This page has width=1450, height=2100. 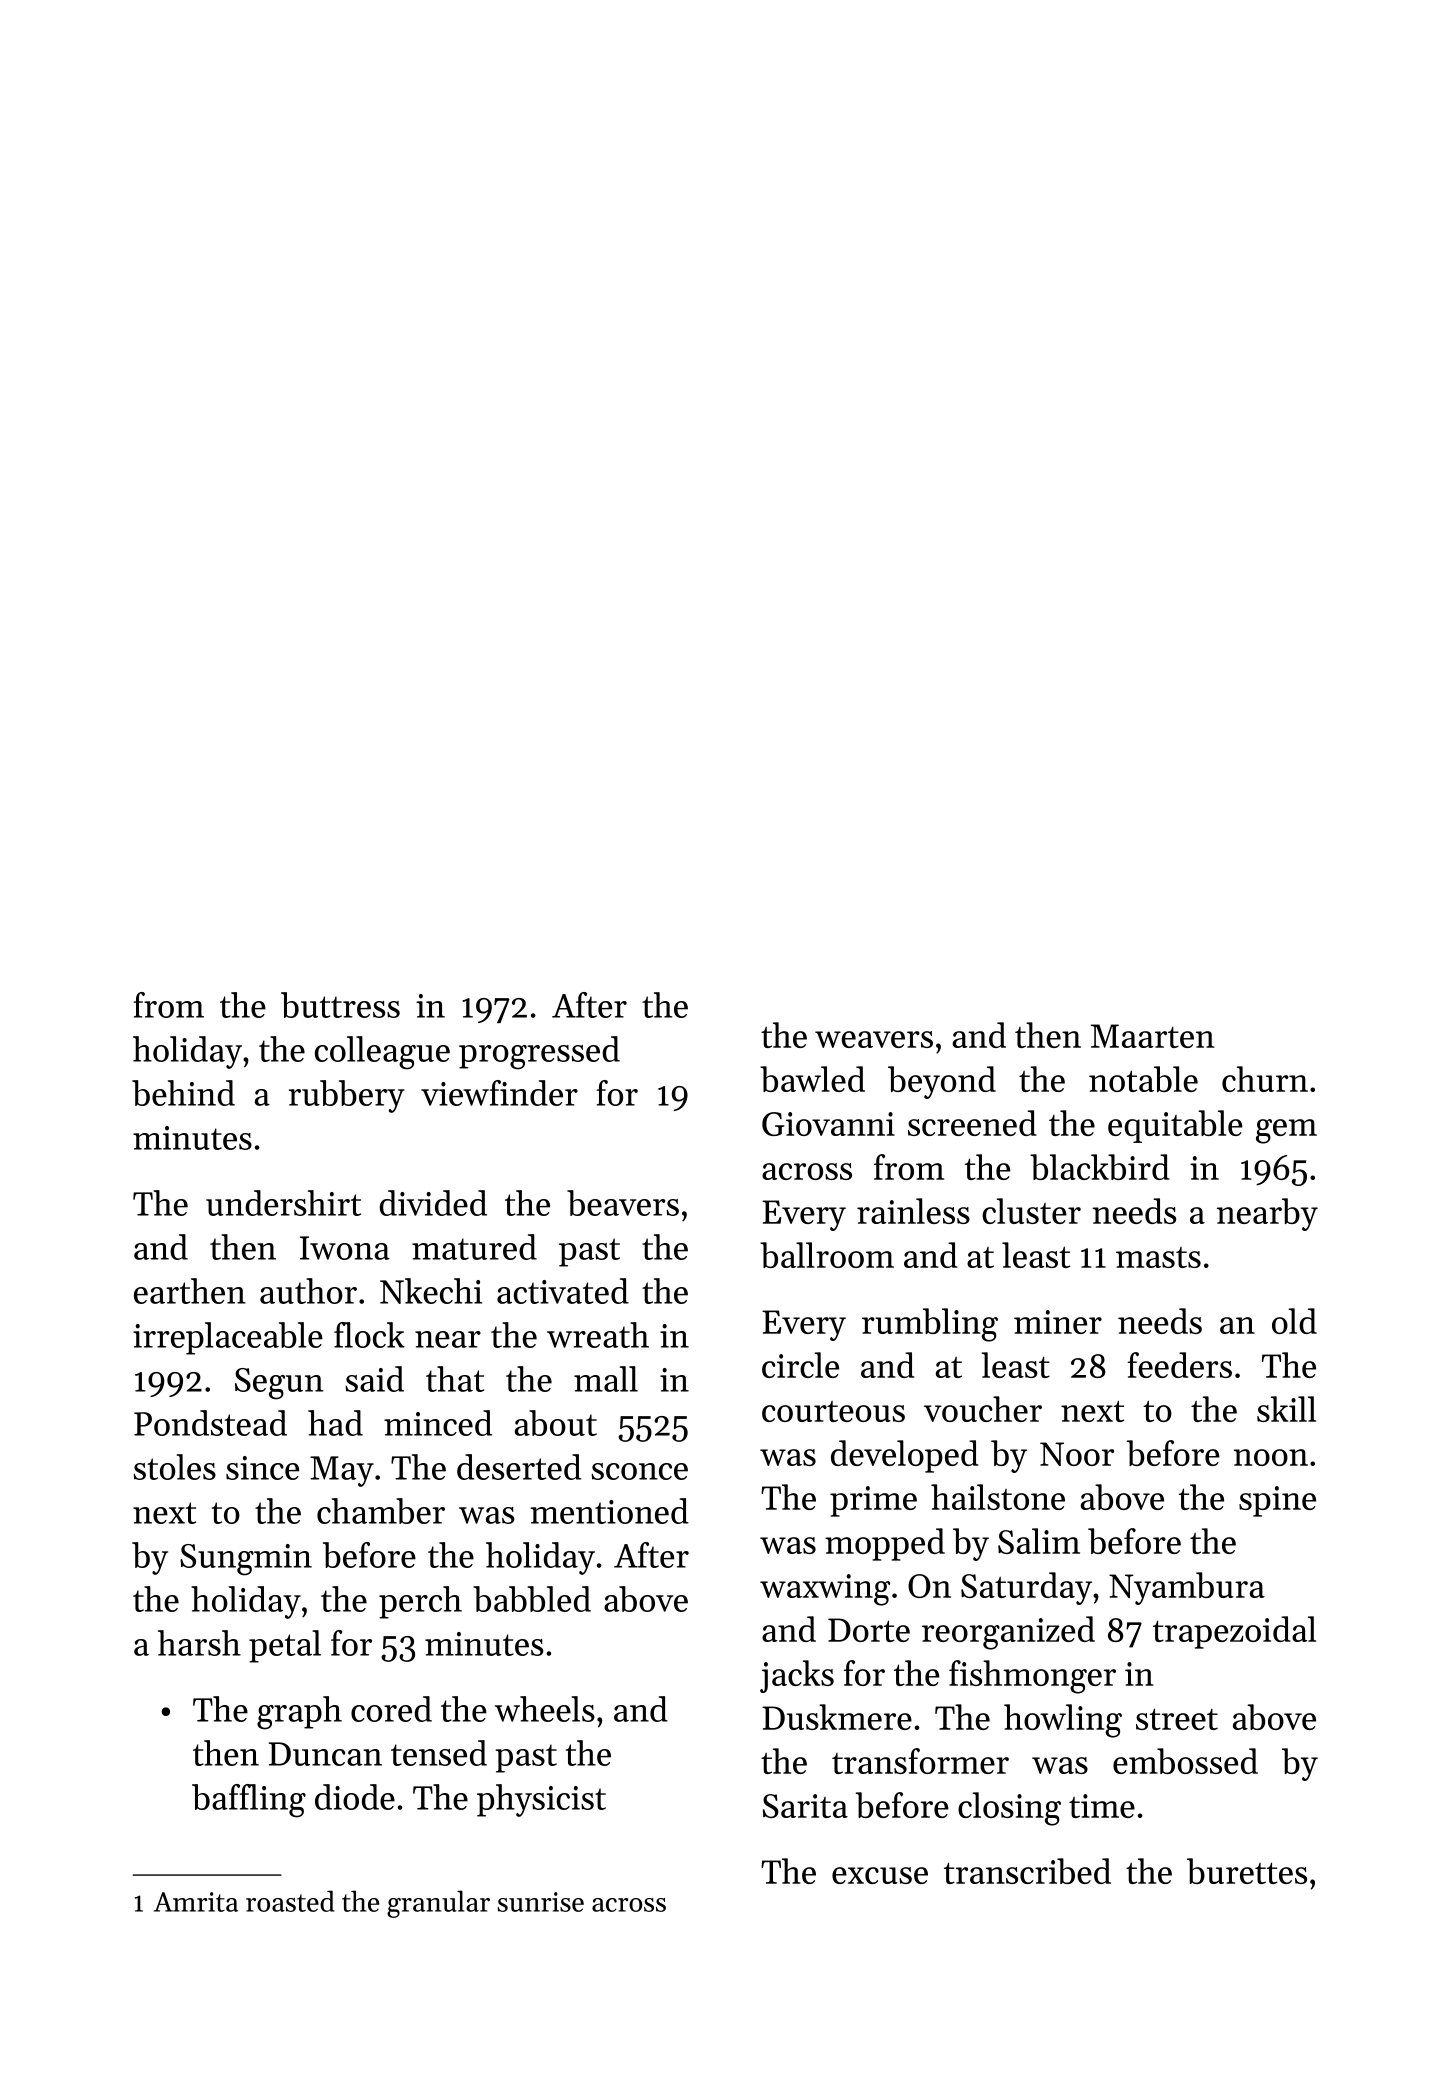 What do you see at coordinates (283, 1203) in the page?
I see `undershirt` at bounding box center [283, 1203].
